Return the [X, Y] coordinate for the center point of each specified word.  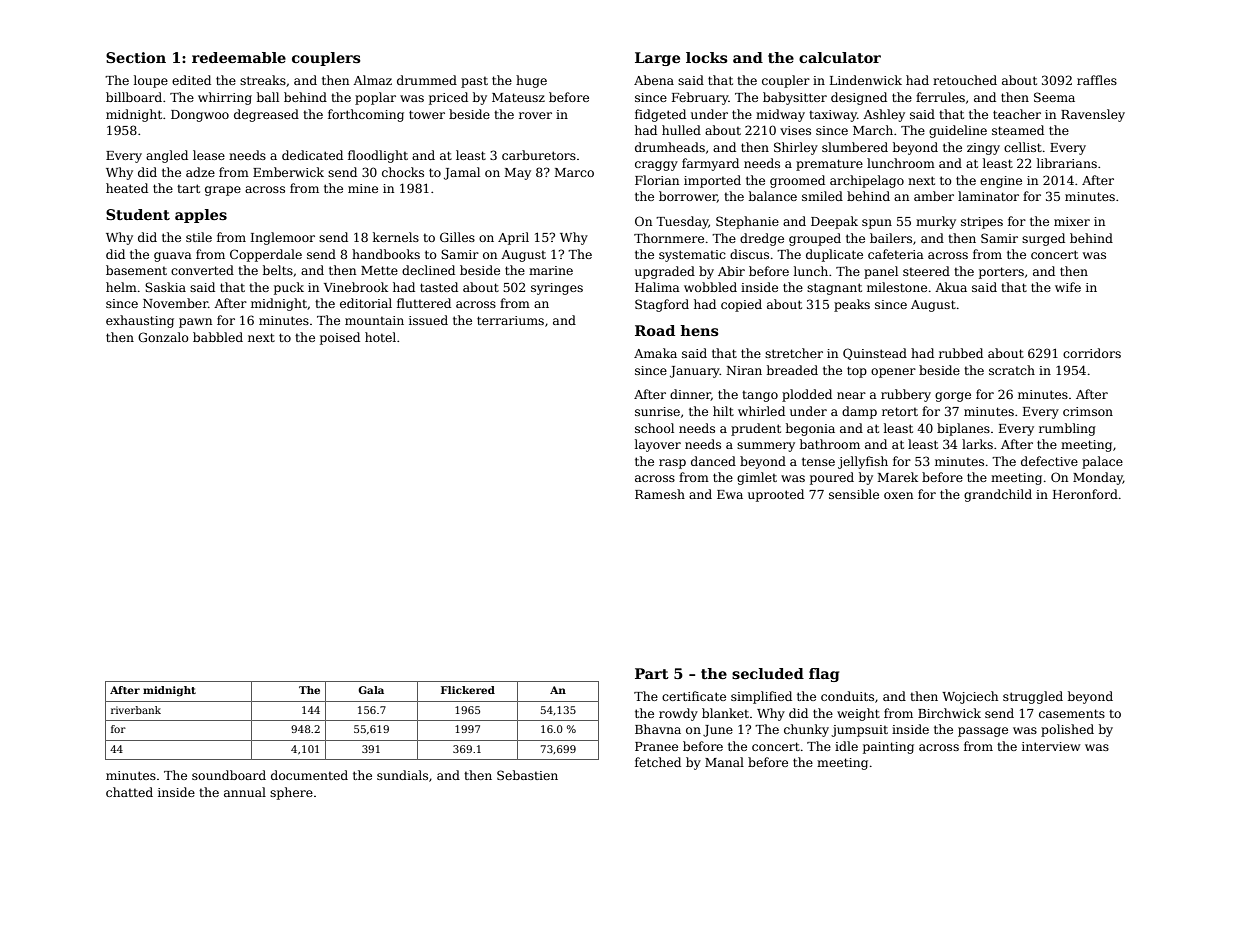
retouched [965, 80]
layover [658, 445]
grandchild [998, 495]
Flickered [468, 690]
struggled [1033, 697]
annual [245, 792]
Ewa [730, 494]
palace [1102, 462]
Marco [574, 172]
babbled [218, 337]
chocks [403, 172]
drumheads [670, 147]
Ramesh [660, 494]
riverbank [136, 710]
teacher [1017, 114]
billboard [134, 97]
